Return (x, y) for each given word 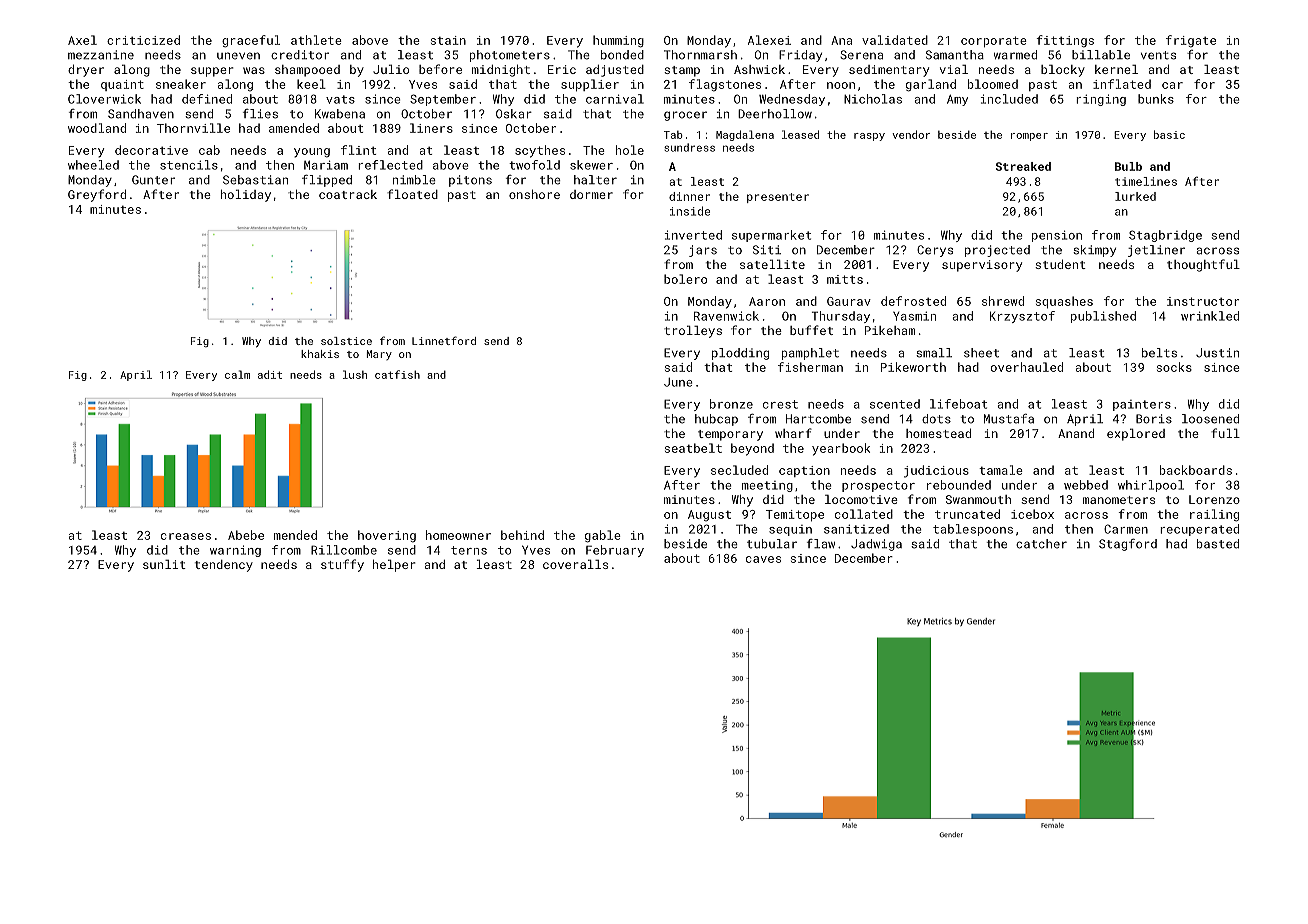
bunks (1156, 99)
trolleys (693, 331)
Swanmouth (978, 499)
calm (237, 374)
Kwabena (340, 114)
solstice (346, 341)
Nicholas (873, 99)
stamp (682, 71)
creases (186, 536)
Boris (1154, 419)
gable (603, 536)
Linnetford (444, 340)
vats (340, 99)
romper (1029, 137)
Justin (1217, 353)
